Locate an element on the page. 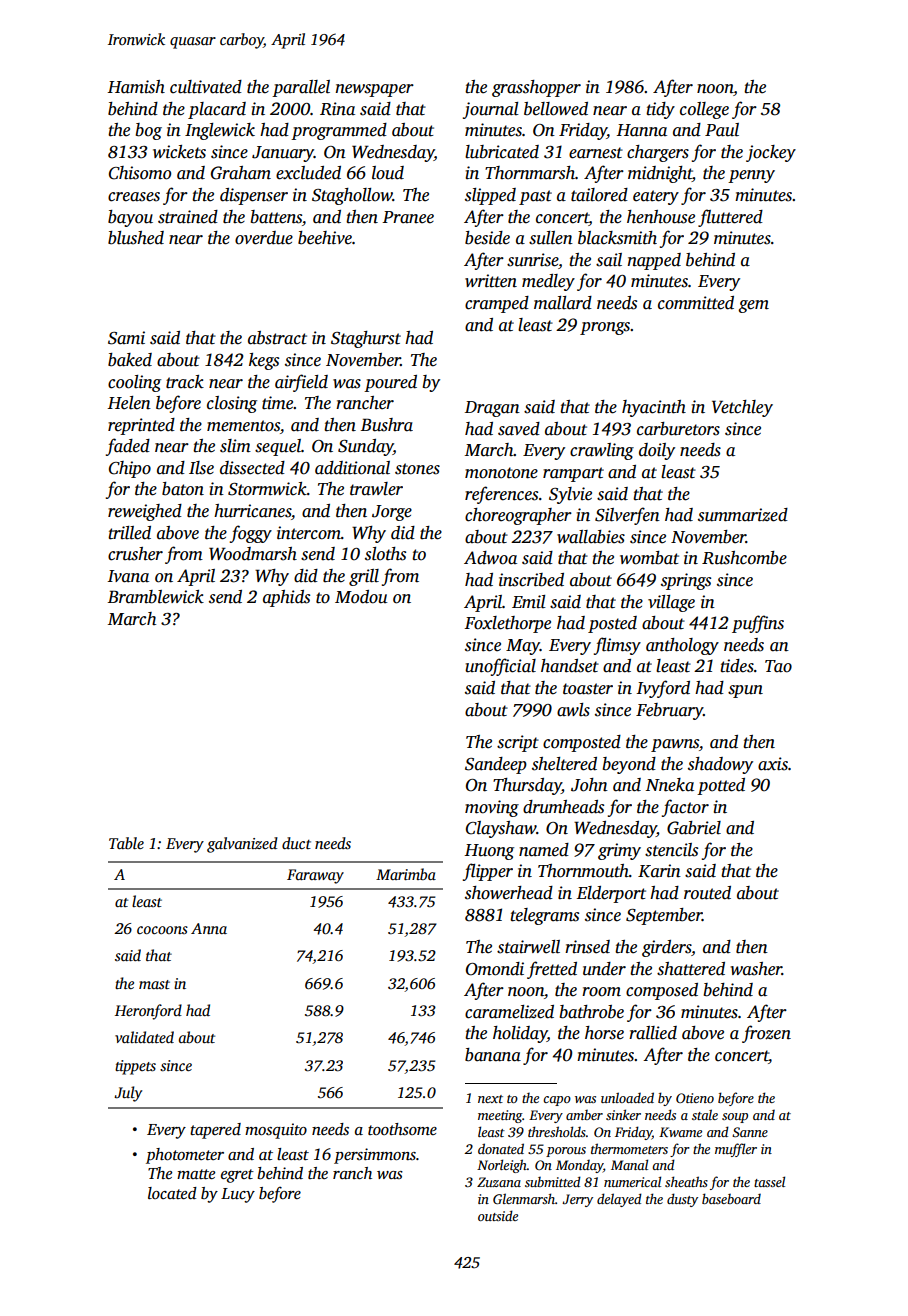  anthology is located at coordinates (682, 646).
